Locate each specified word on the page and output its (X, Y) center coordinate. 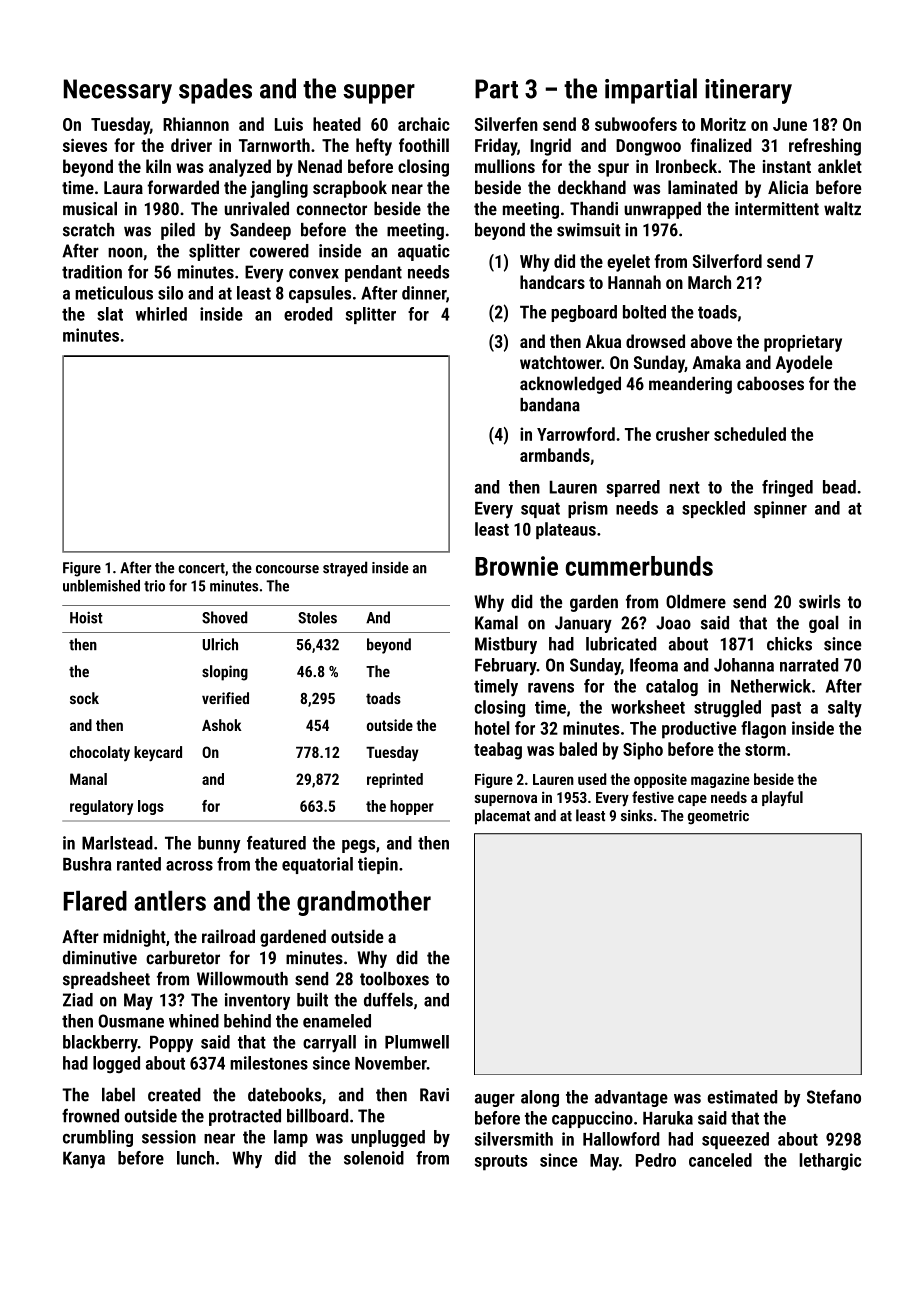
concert (201, 568)
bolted (644, 312)
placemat (502, 817)
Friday (496, 147)
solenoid (374, 1158)
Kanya (84, 1159)
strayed (345, 569)
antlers (170, 900)
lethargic (830, 1162)
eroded (308, 314)
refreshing (825, 147)
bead (839, 487)
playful (782, 799)
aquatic (424, 252)
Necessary (118, 91)
